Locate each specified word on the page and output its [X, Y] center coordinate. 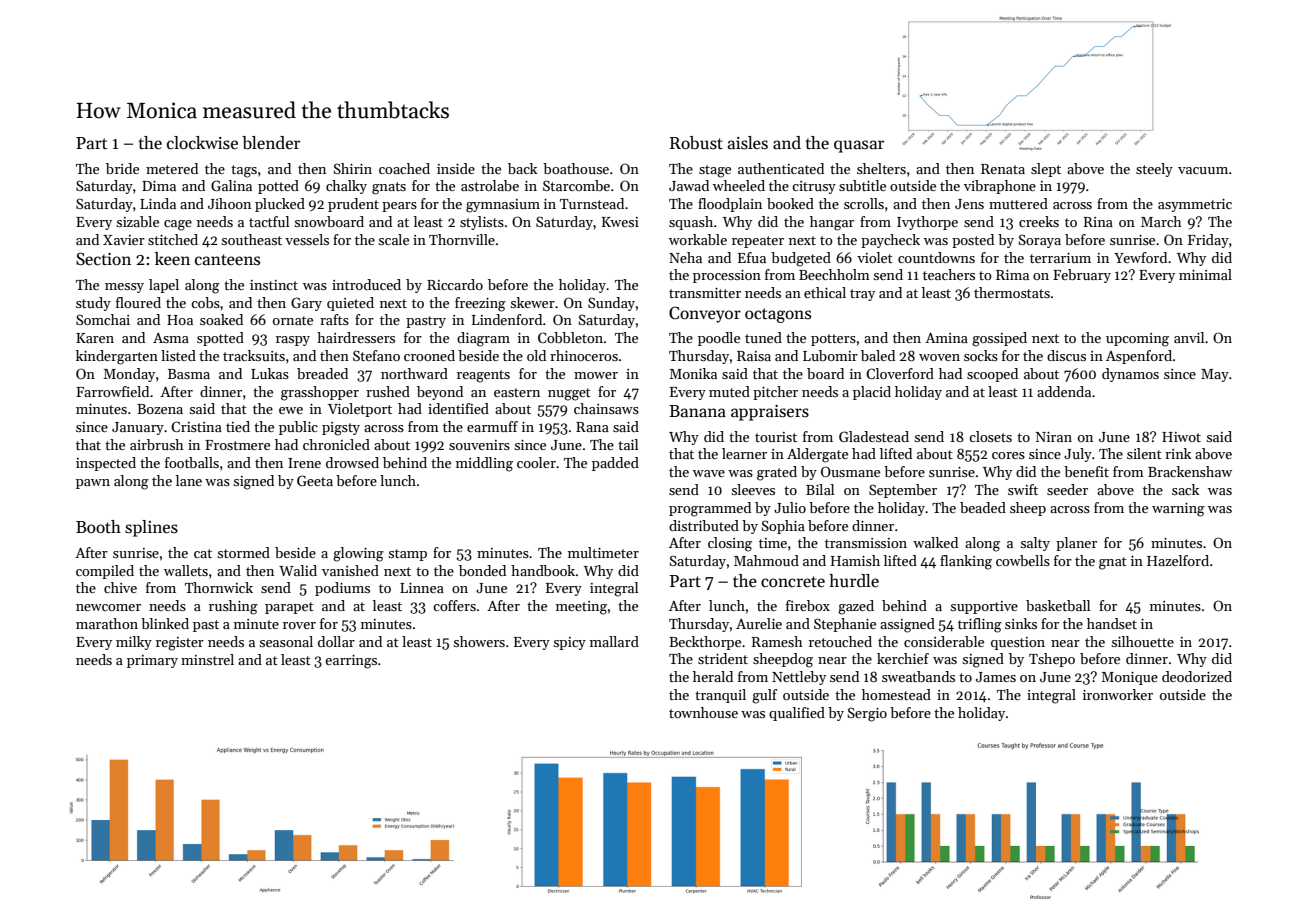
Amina [946, 338]
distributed [704, 525]
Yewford [1140, 257]
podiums [342, 589]
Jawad [689, 185]
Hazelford [1178, 560]
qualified [797, 714]
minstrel [207, 659]
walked [935, 542]
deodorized [1197, 676]
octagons [778, 315]
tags [244, 171]
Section [103, 259]
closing [730, 544]
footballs [192, 462]
